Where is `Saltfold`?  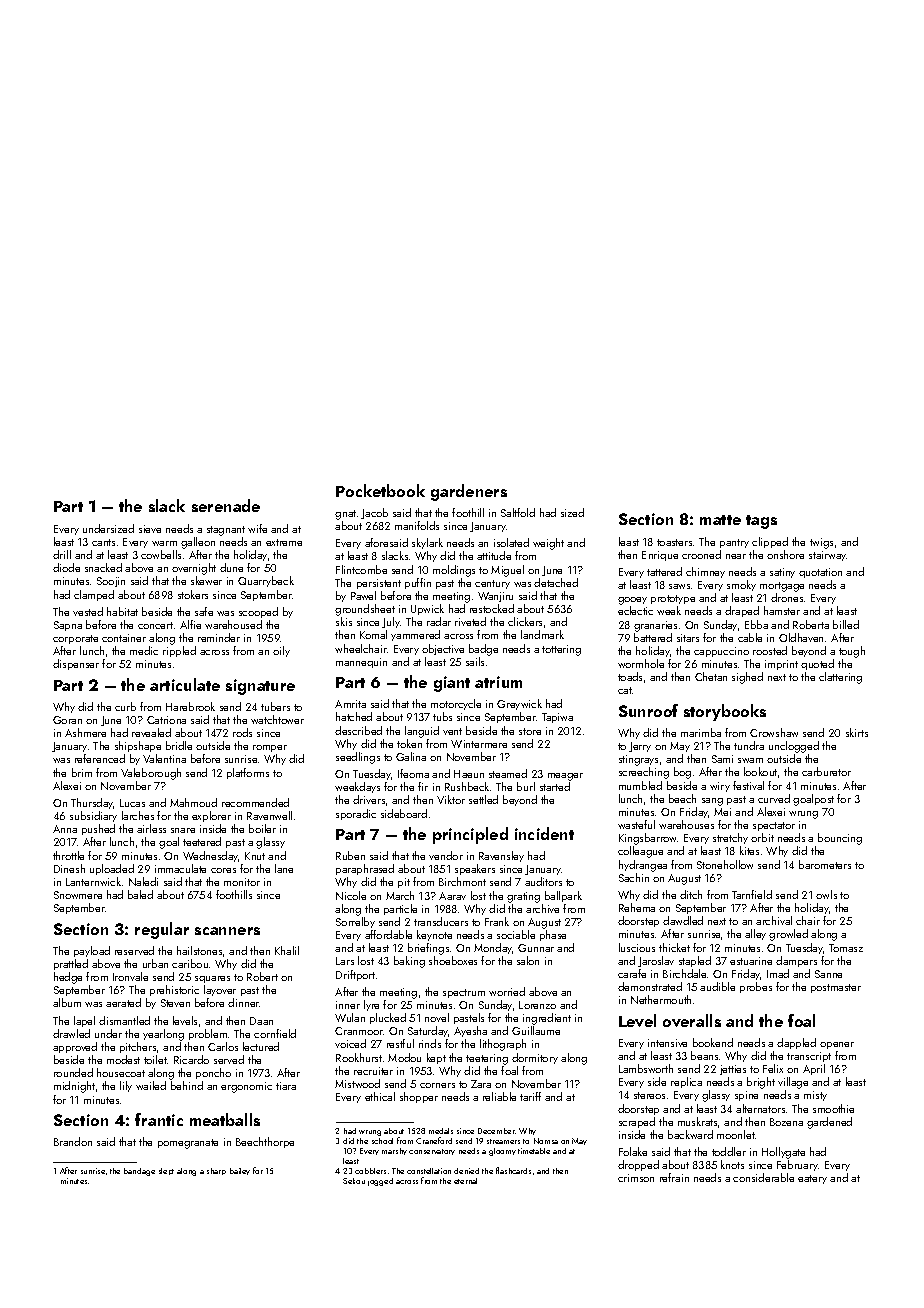
Saltfold is located at coordinates (518, 512).
